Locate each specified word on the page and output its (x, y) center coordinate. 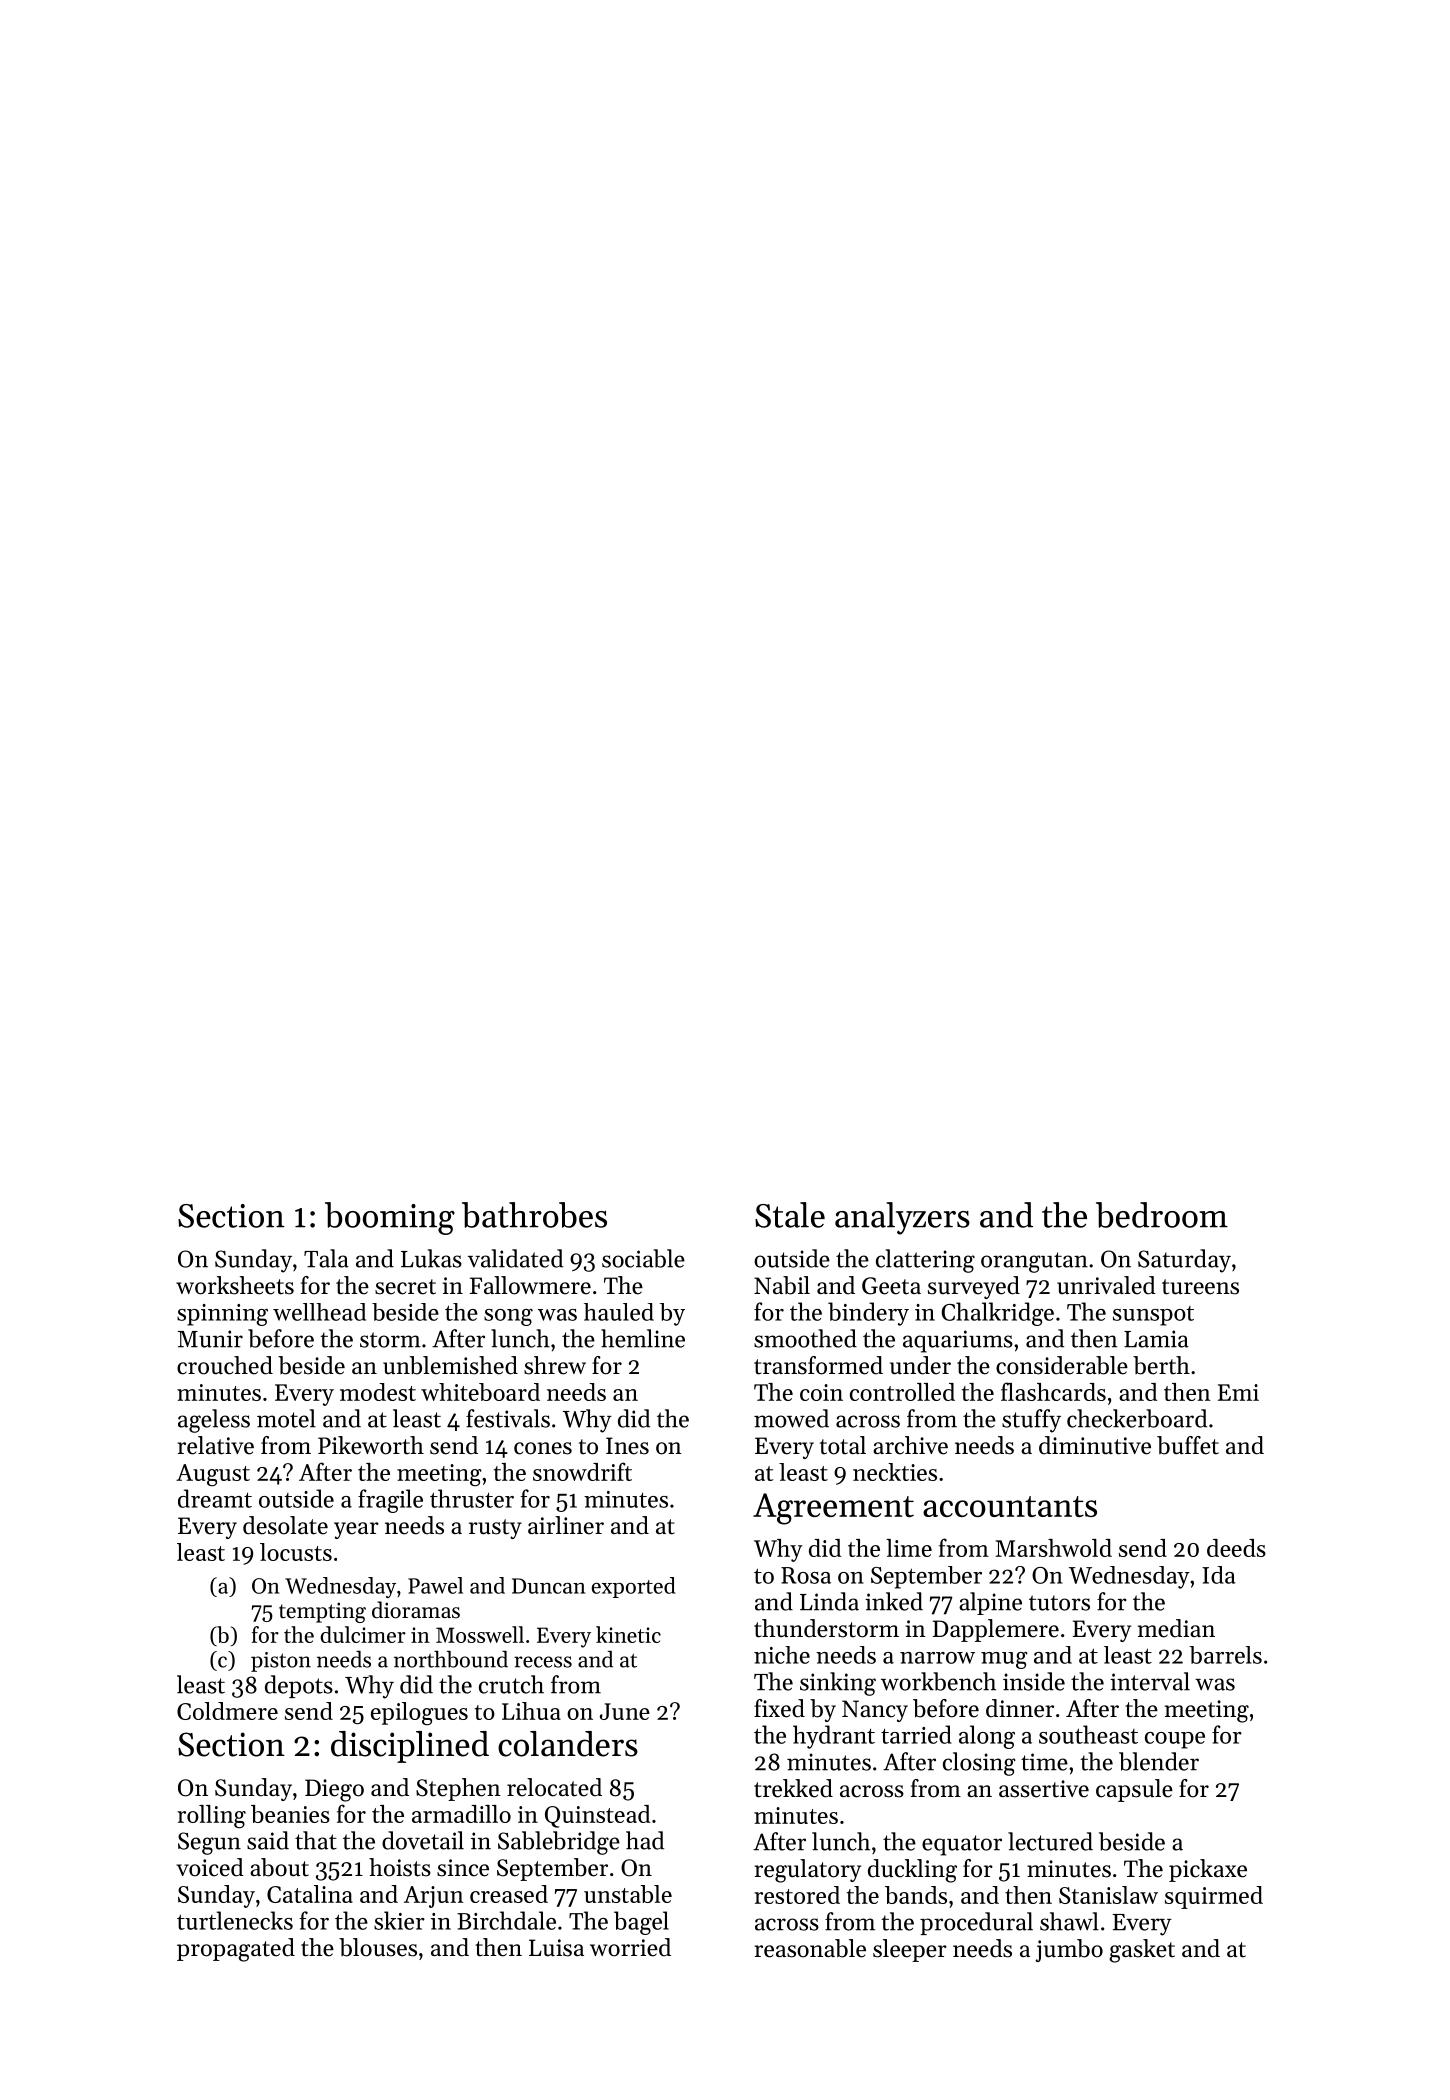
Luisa (556, 1948)
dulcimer (363, 1634)
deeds (1236, 1548)
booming (390, 1218)
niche (782, 1655)
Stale (790, 1215)
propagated (236, 1950)
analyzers (902, 1218)
